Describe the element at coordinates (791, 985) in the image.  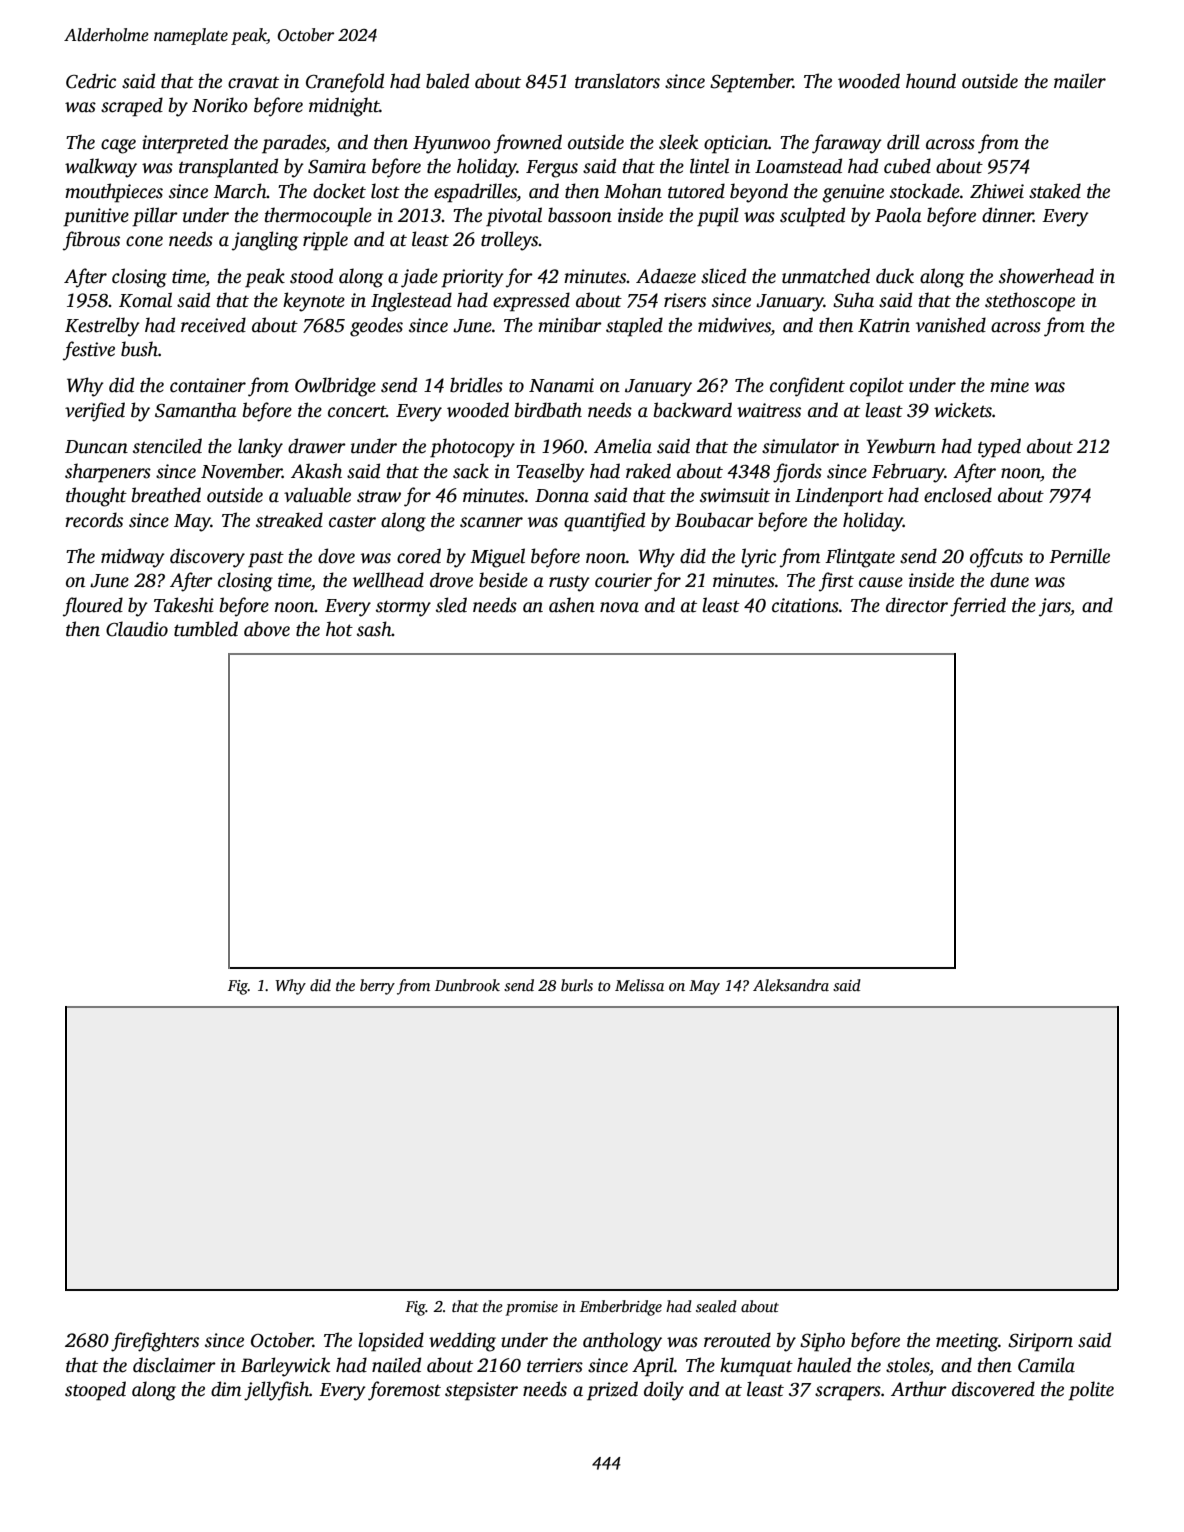
I see `Aleksandra` at that location.
